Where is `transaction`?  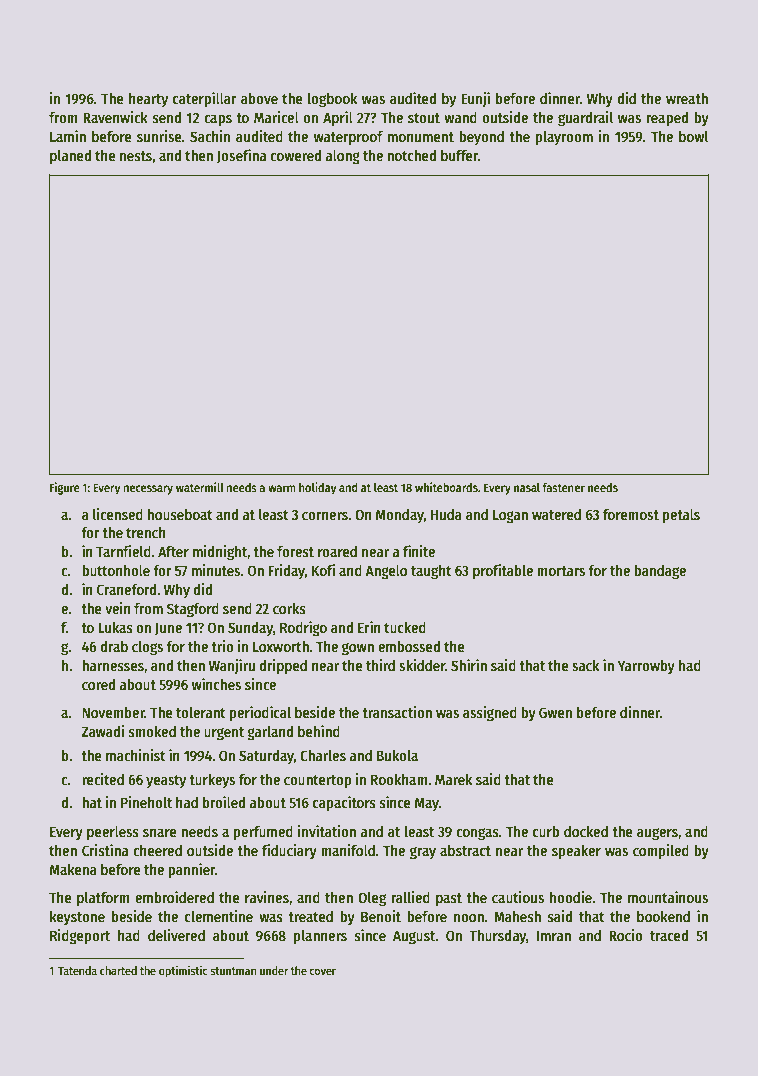 transaction is located at coordinates (397, 712).
